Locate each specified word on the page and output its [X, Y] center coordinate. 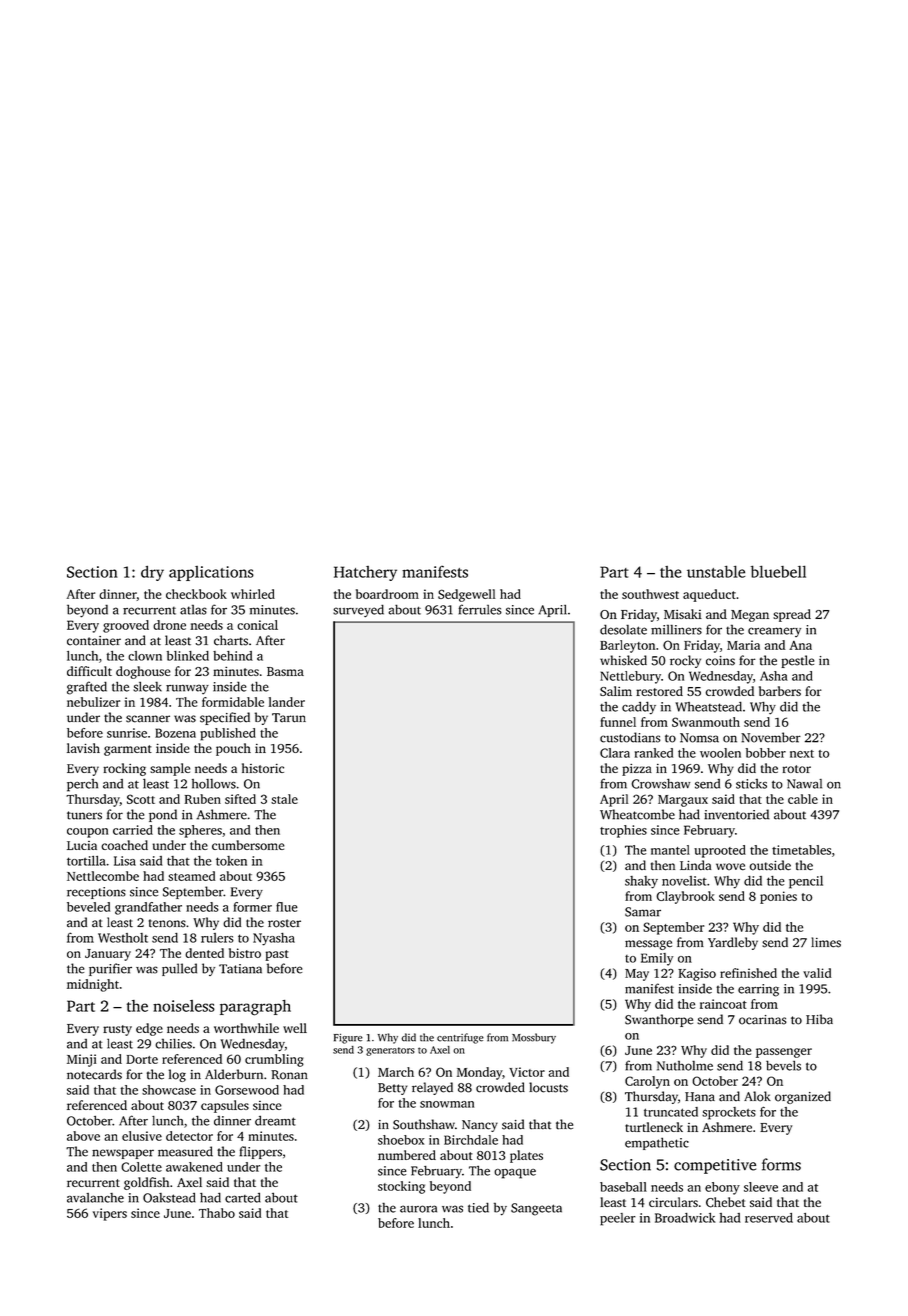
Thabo [217, 1213]
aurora [418, 1209]
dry [152, 573]
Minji [81, 1060]
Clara [615, 753]
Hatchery [365, 573]
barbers [780, 691]
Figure [348, 1039]
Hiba [819, 1019]
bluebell [778, 571]
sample [170, 769]
